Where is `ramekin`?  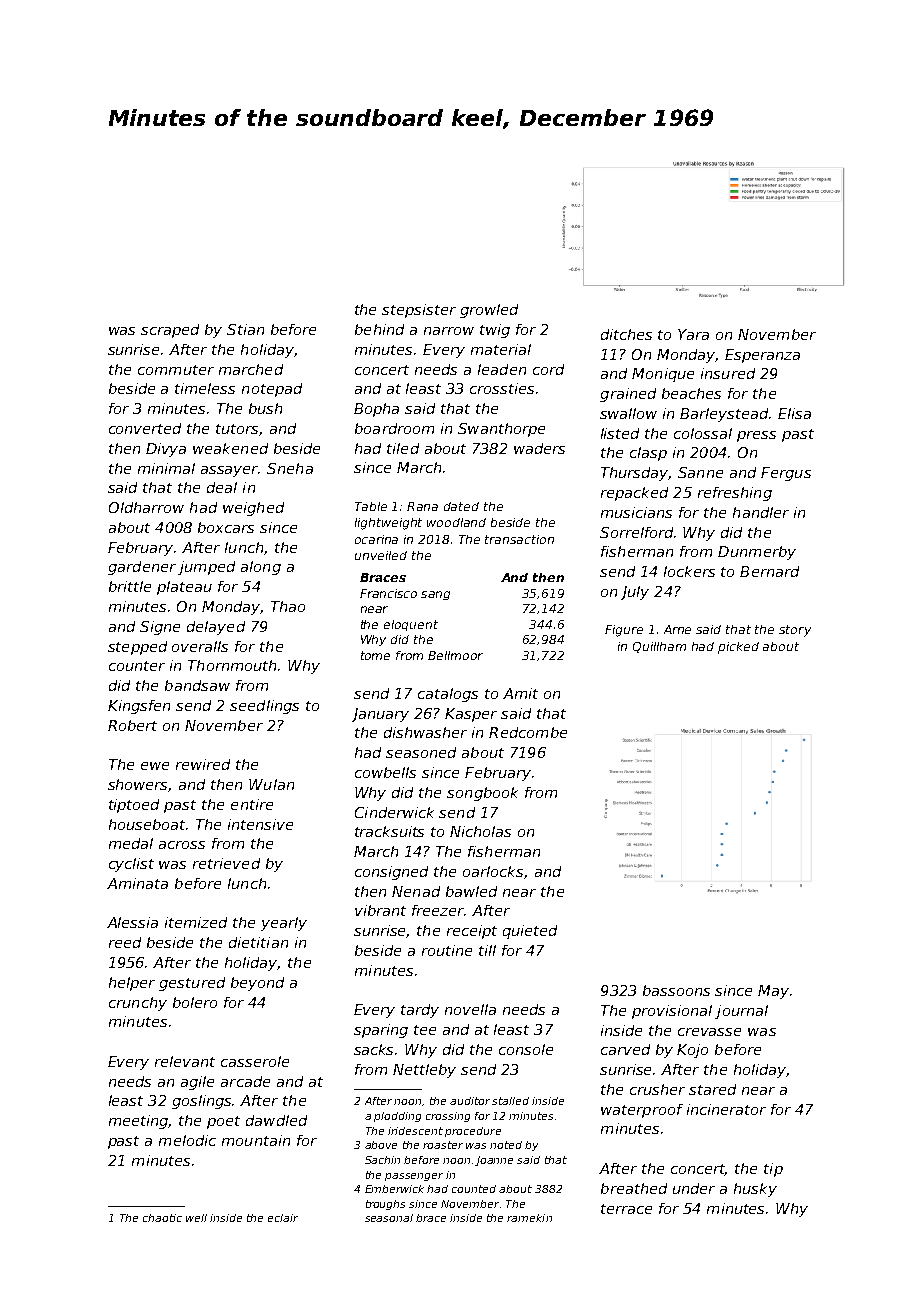
ramekin is located at coordinates (529, 1218).
